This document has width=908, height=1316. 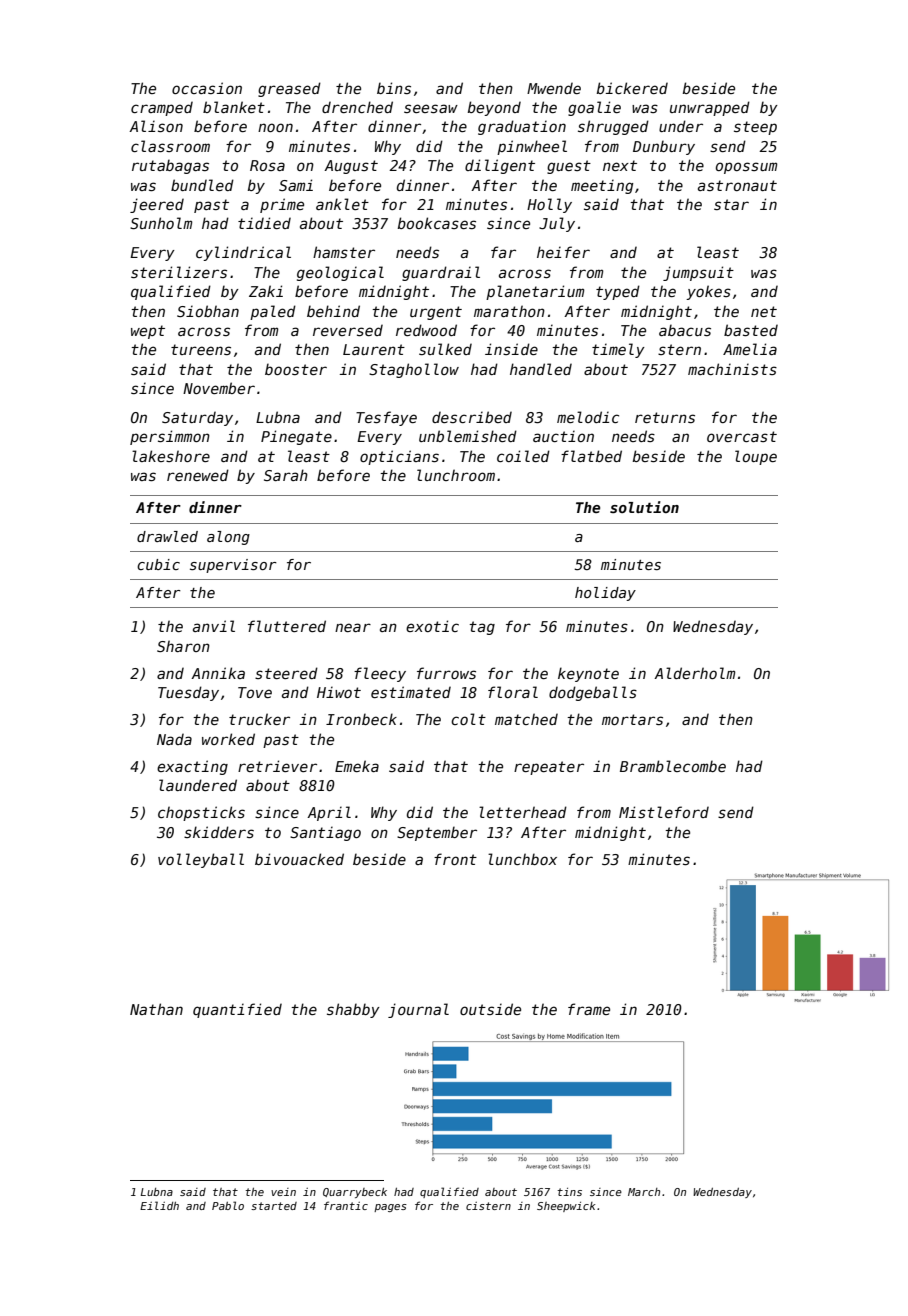 What do you see at coordinates (694, 673) in the document?
I see `Alderholm` at bounding box center [694, 673].
